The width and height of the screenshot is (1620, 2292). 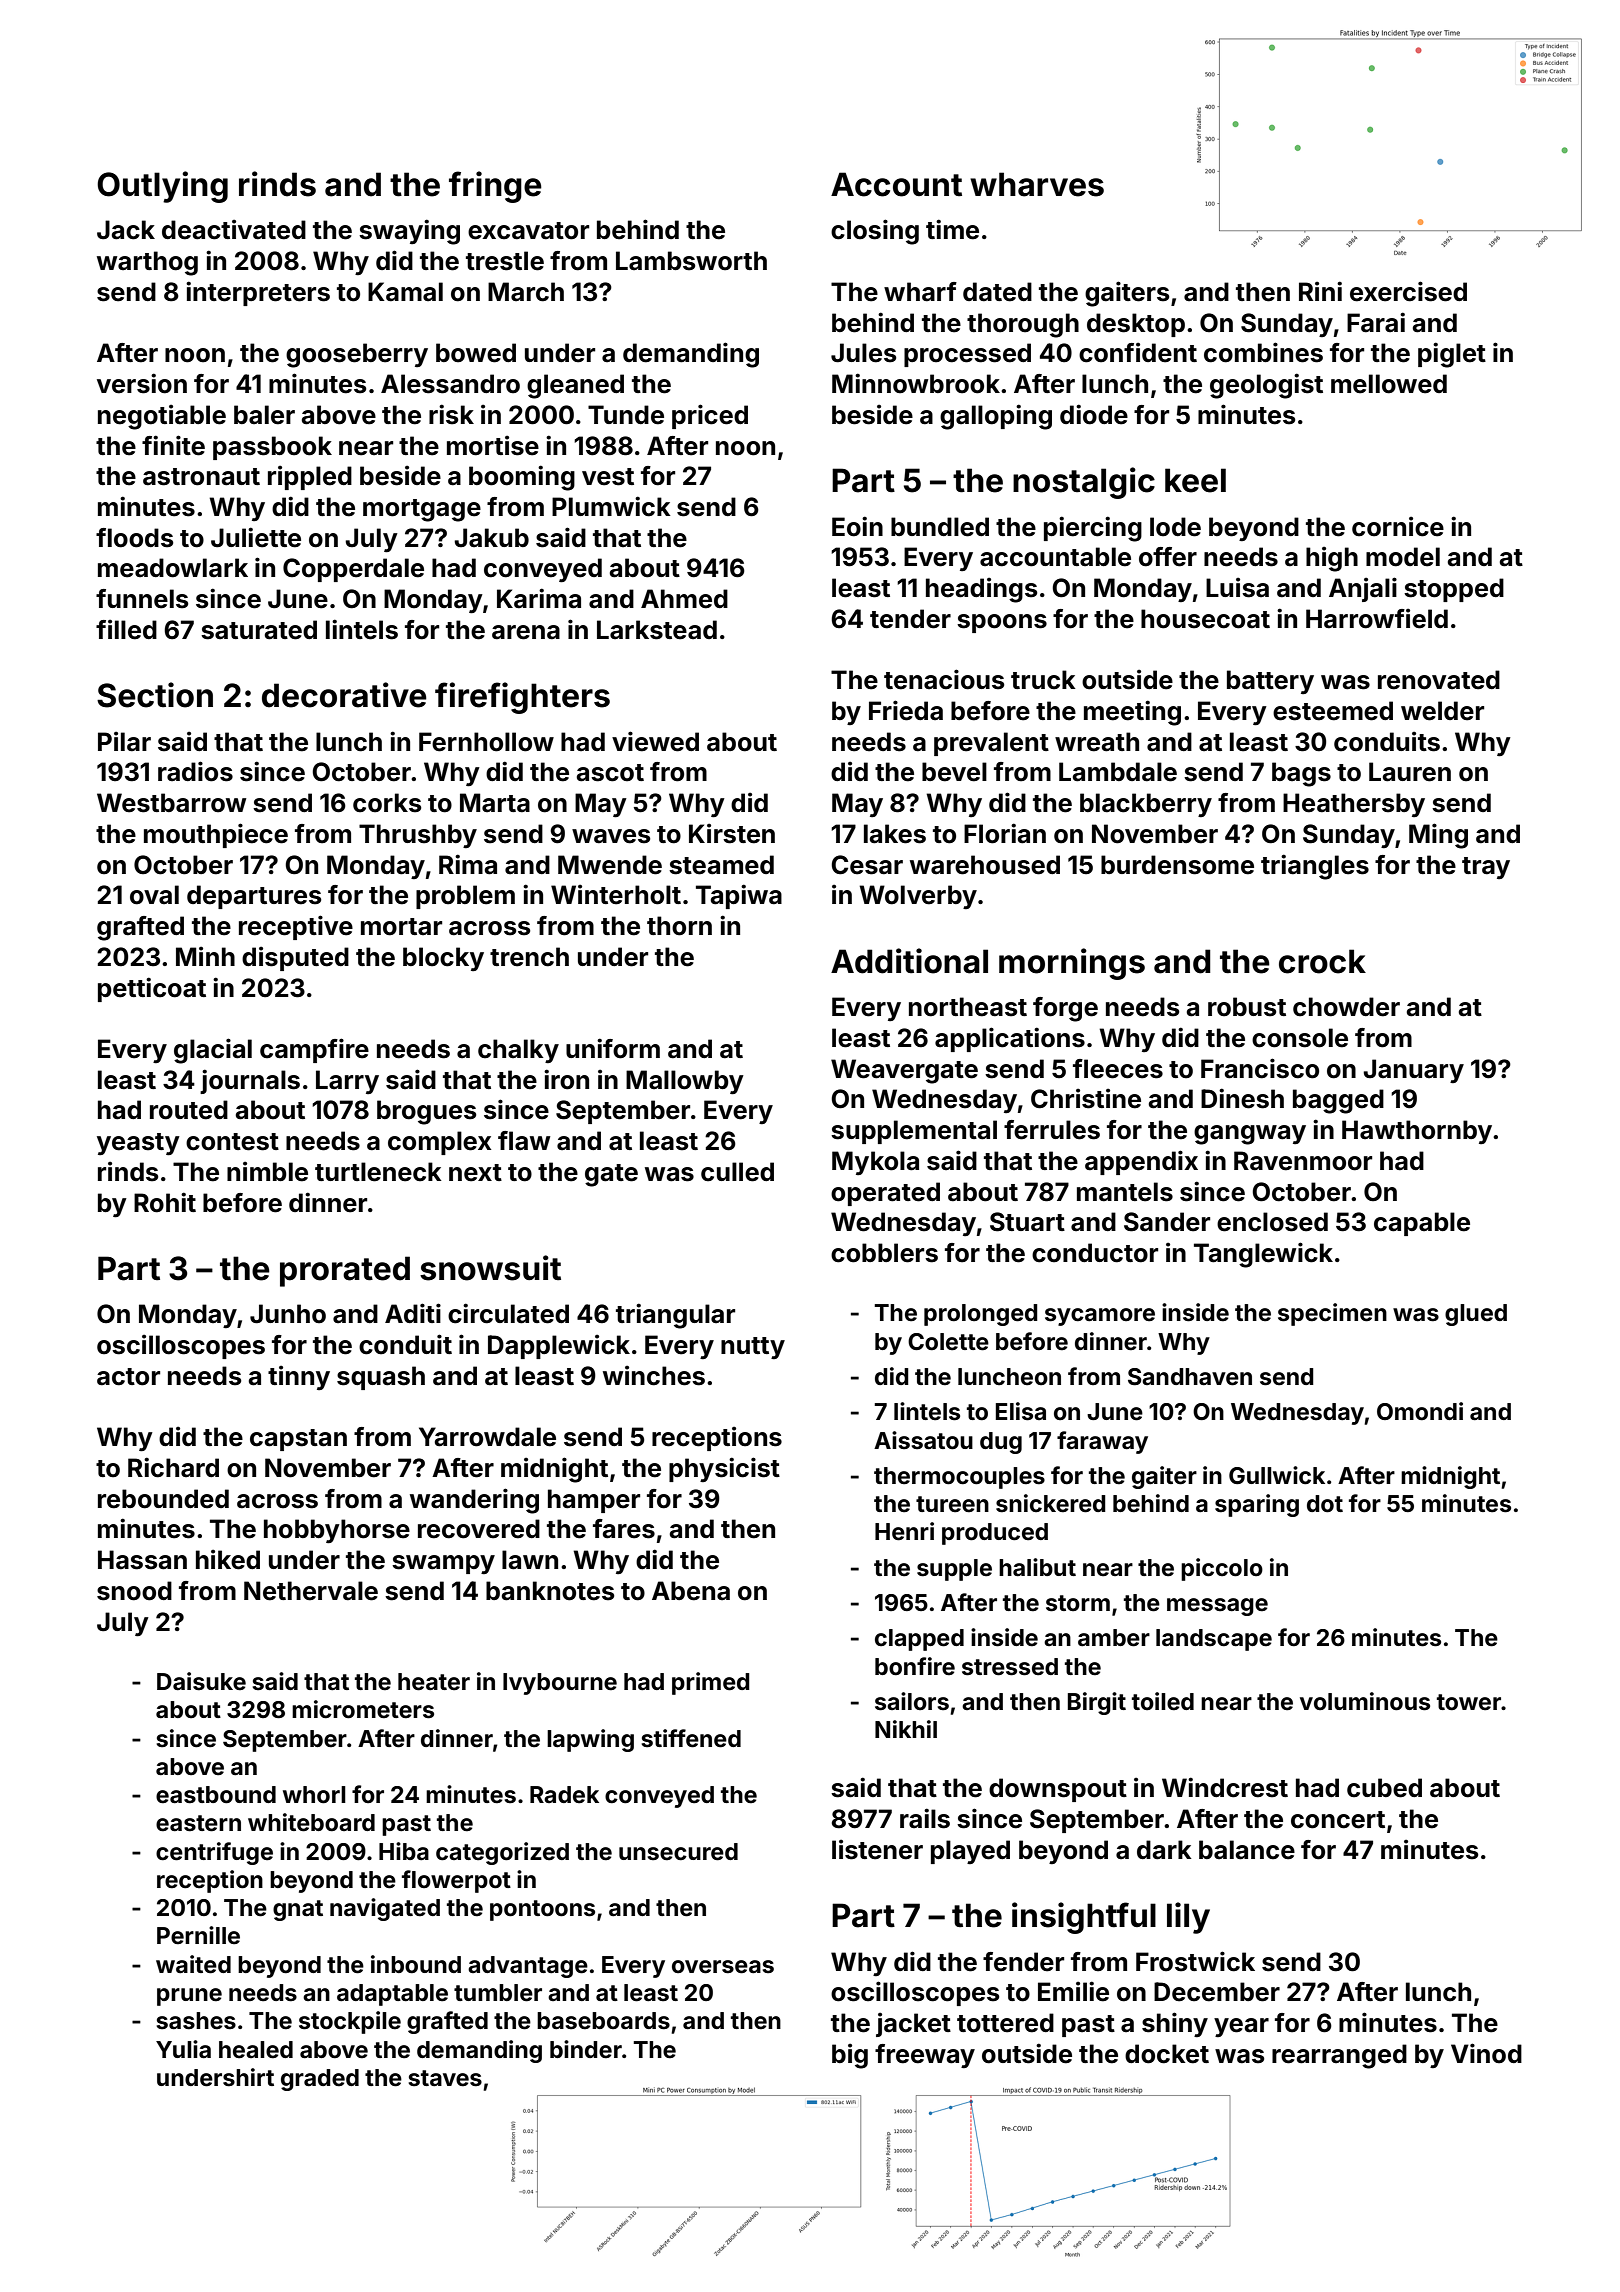 I want to click on wharves, so click(x=1037, y=184).
